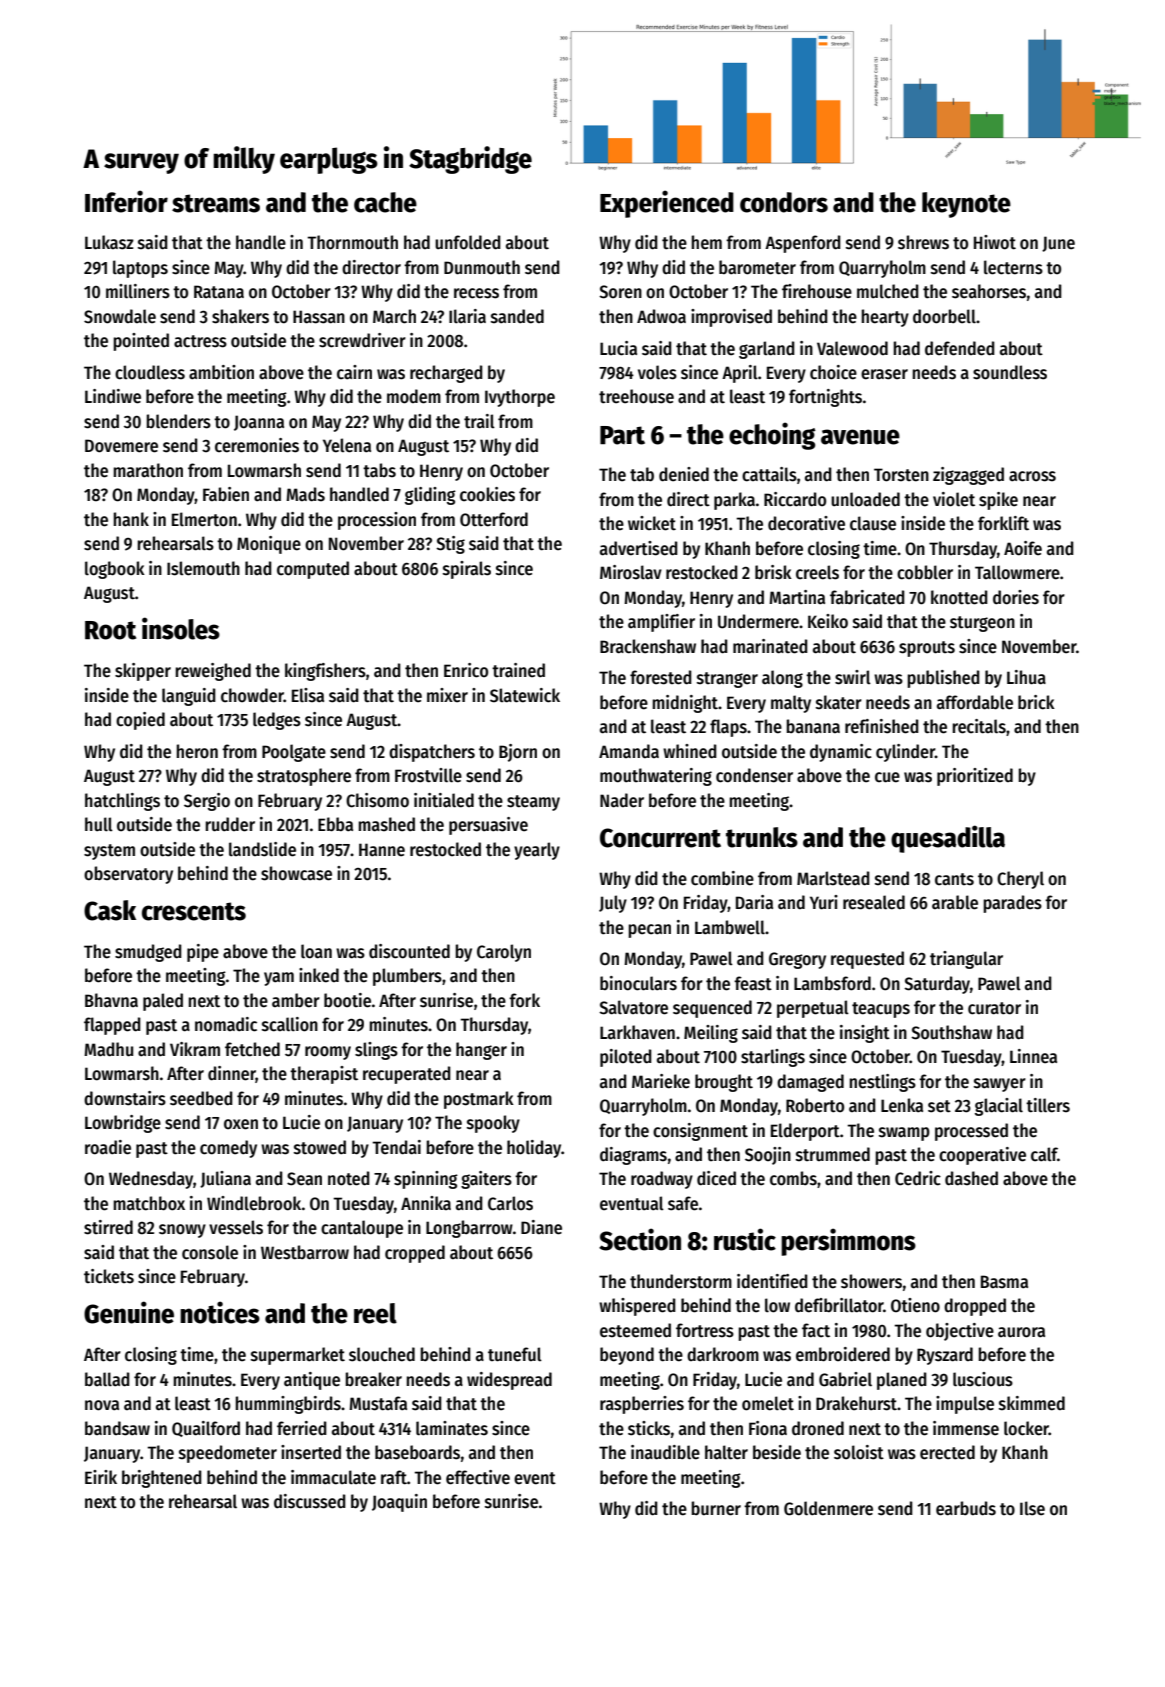 The image size is (1165, 1687). I want to click on Lukasz, so click(109, 242).
